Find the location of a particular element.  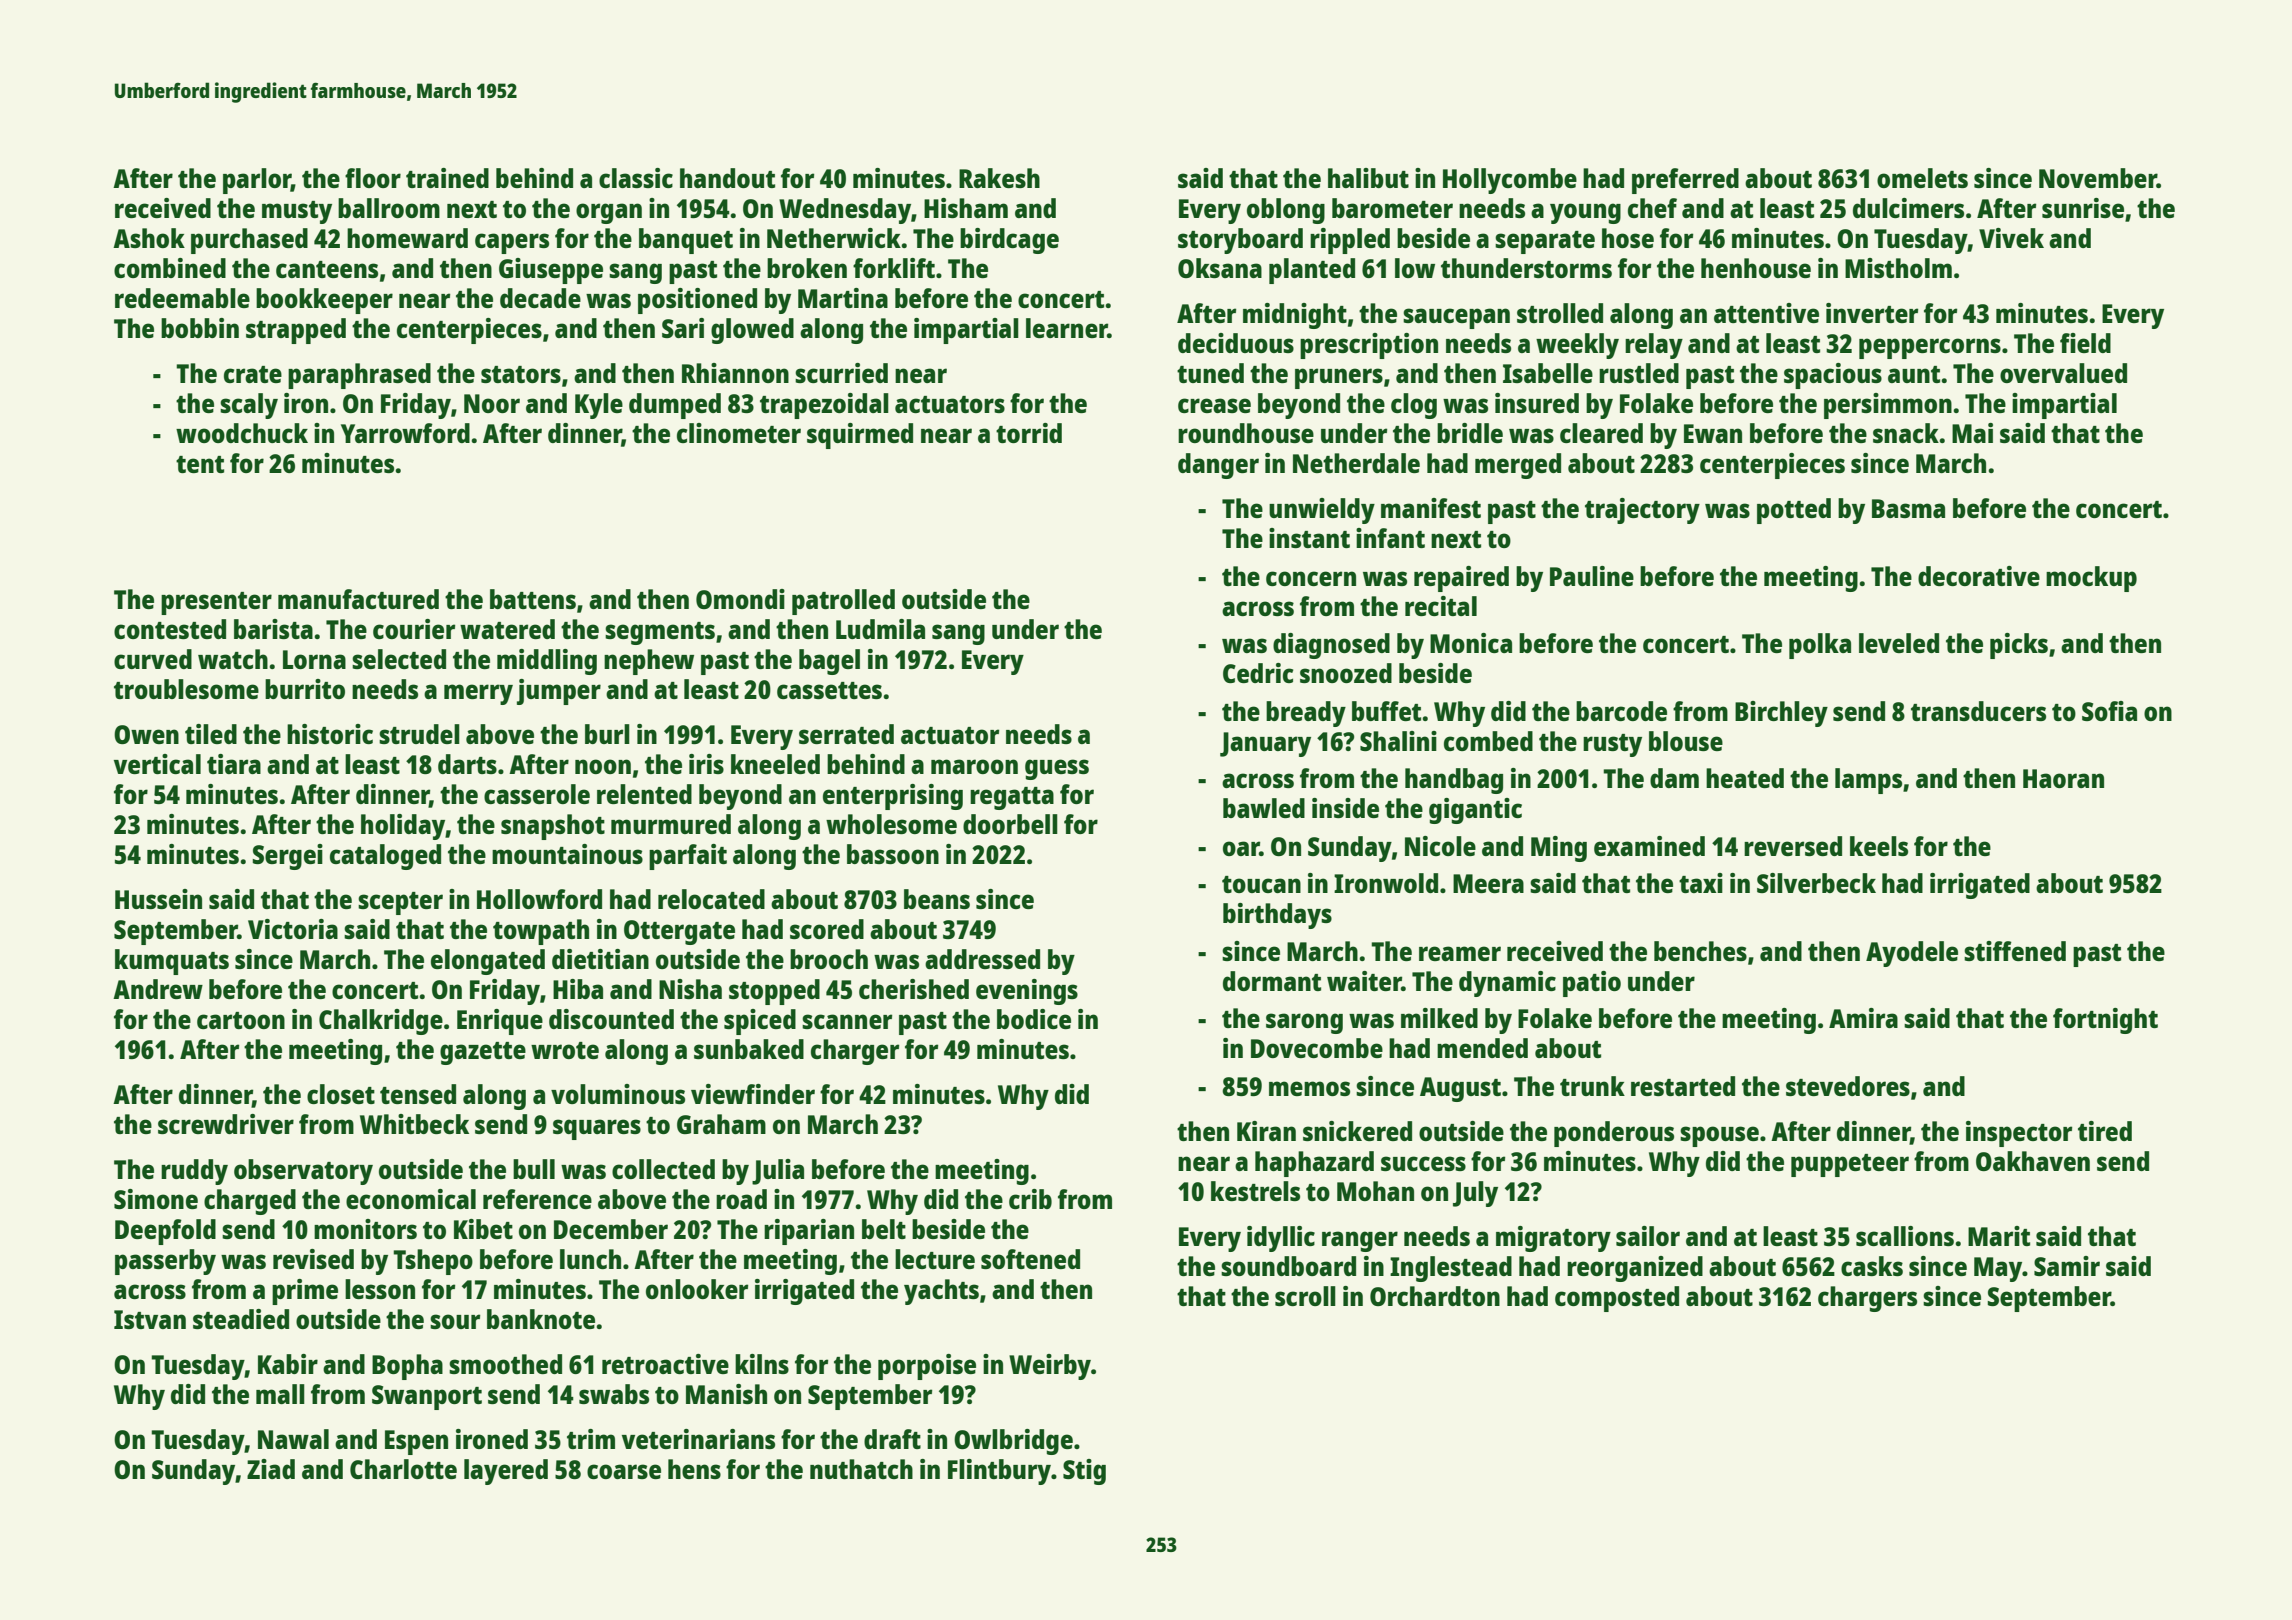

casks is located at coordinates (1872, 1266).
